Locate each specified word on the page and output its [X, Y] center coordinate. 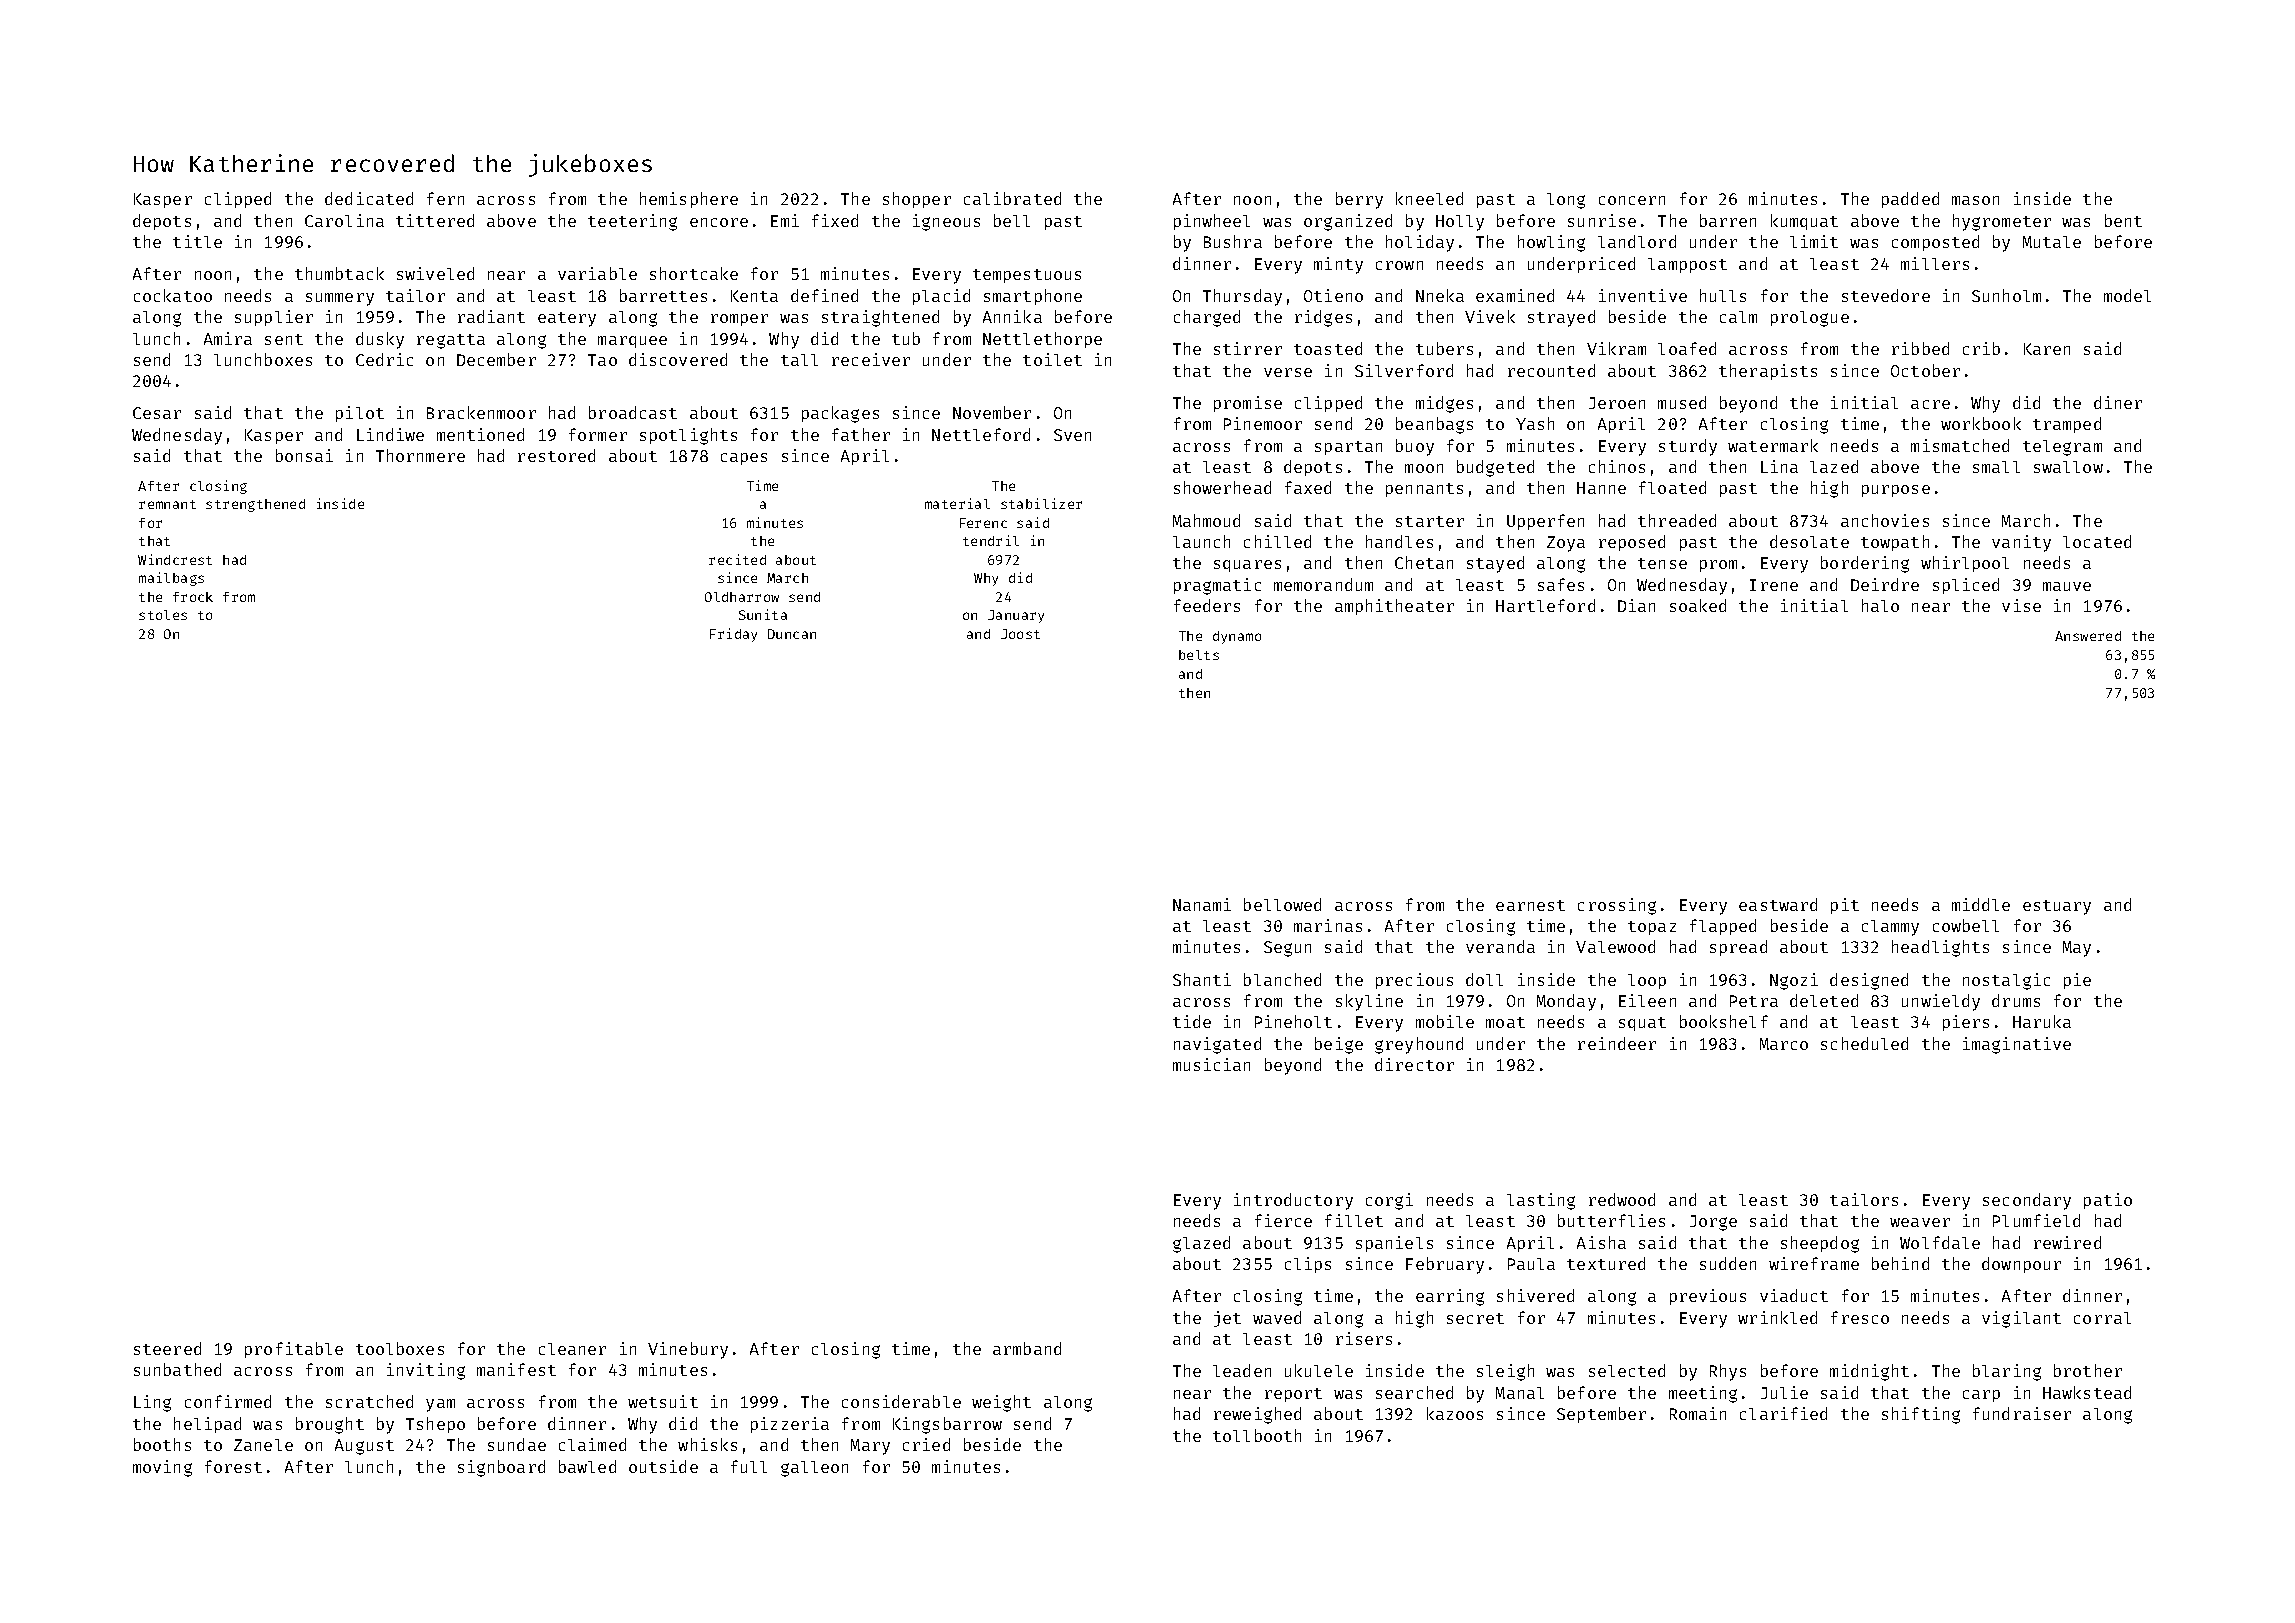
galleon [814, 1469]
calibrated [1012, 198]
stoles [163, 615]
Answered [2088, 636]
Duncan [792, 634]
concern [1632, 200]
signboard [501, 1468]
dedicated [369, 198]
